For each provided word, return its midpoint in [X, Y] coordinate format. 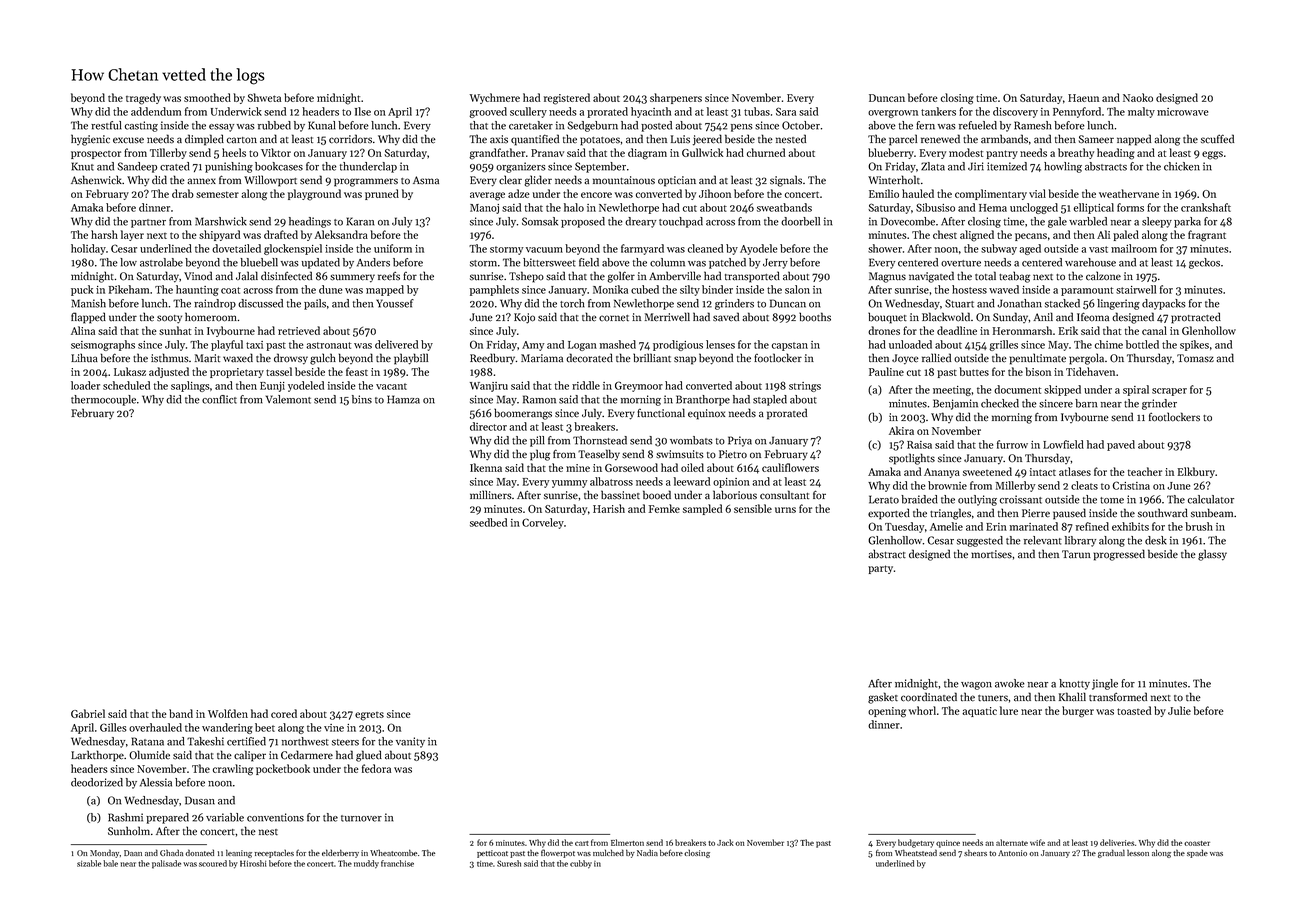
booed [657, 495]
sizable [89, 863]
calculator [1211, 499]
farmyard [642, 249]
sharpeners [676, 98]
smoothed [207, 97]
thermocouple [103, 400]
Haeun [1083, 98]
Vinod [198, 276]
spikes [1194, 345]
